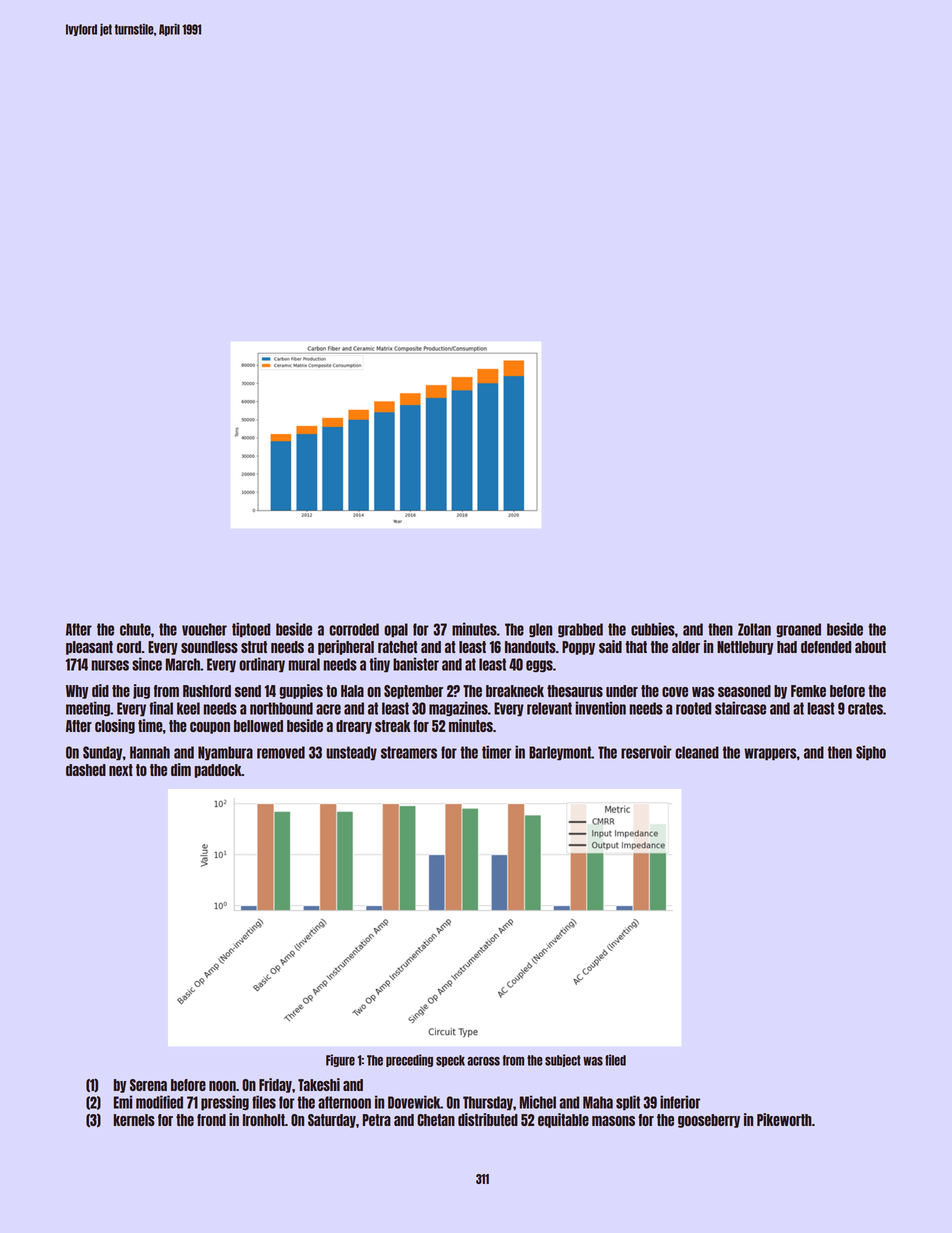 This screenshot has width=952, height=1233. I want to click on magazines, so click(458, 708).
